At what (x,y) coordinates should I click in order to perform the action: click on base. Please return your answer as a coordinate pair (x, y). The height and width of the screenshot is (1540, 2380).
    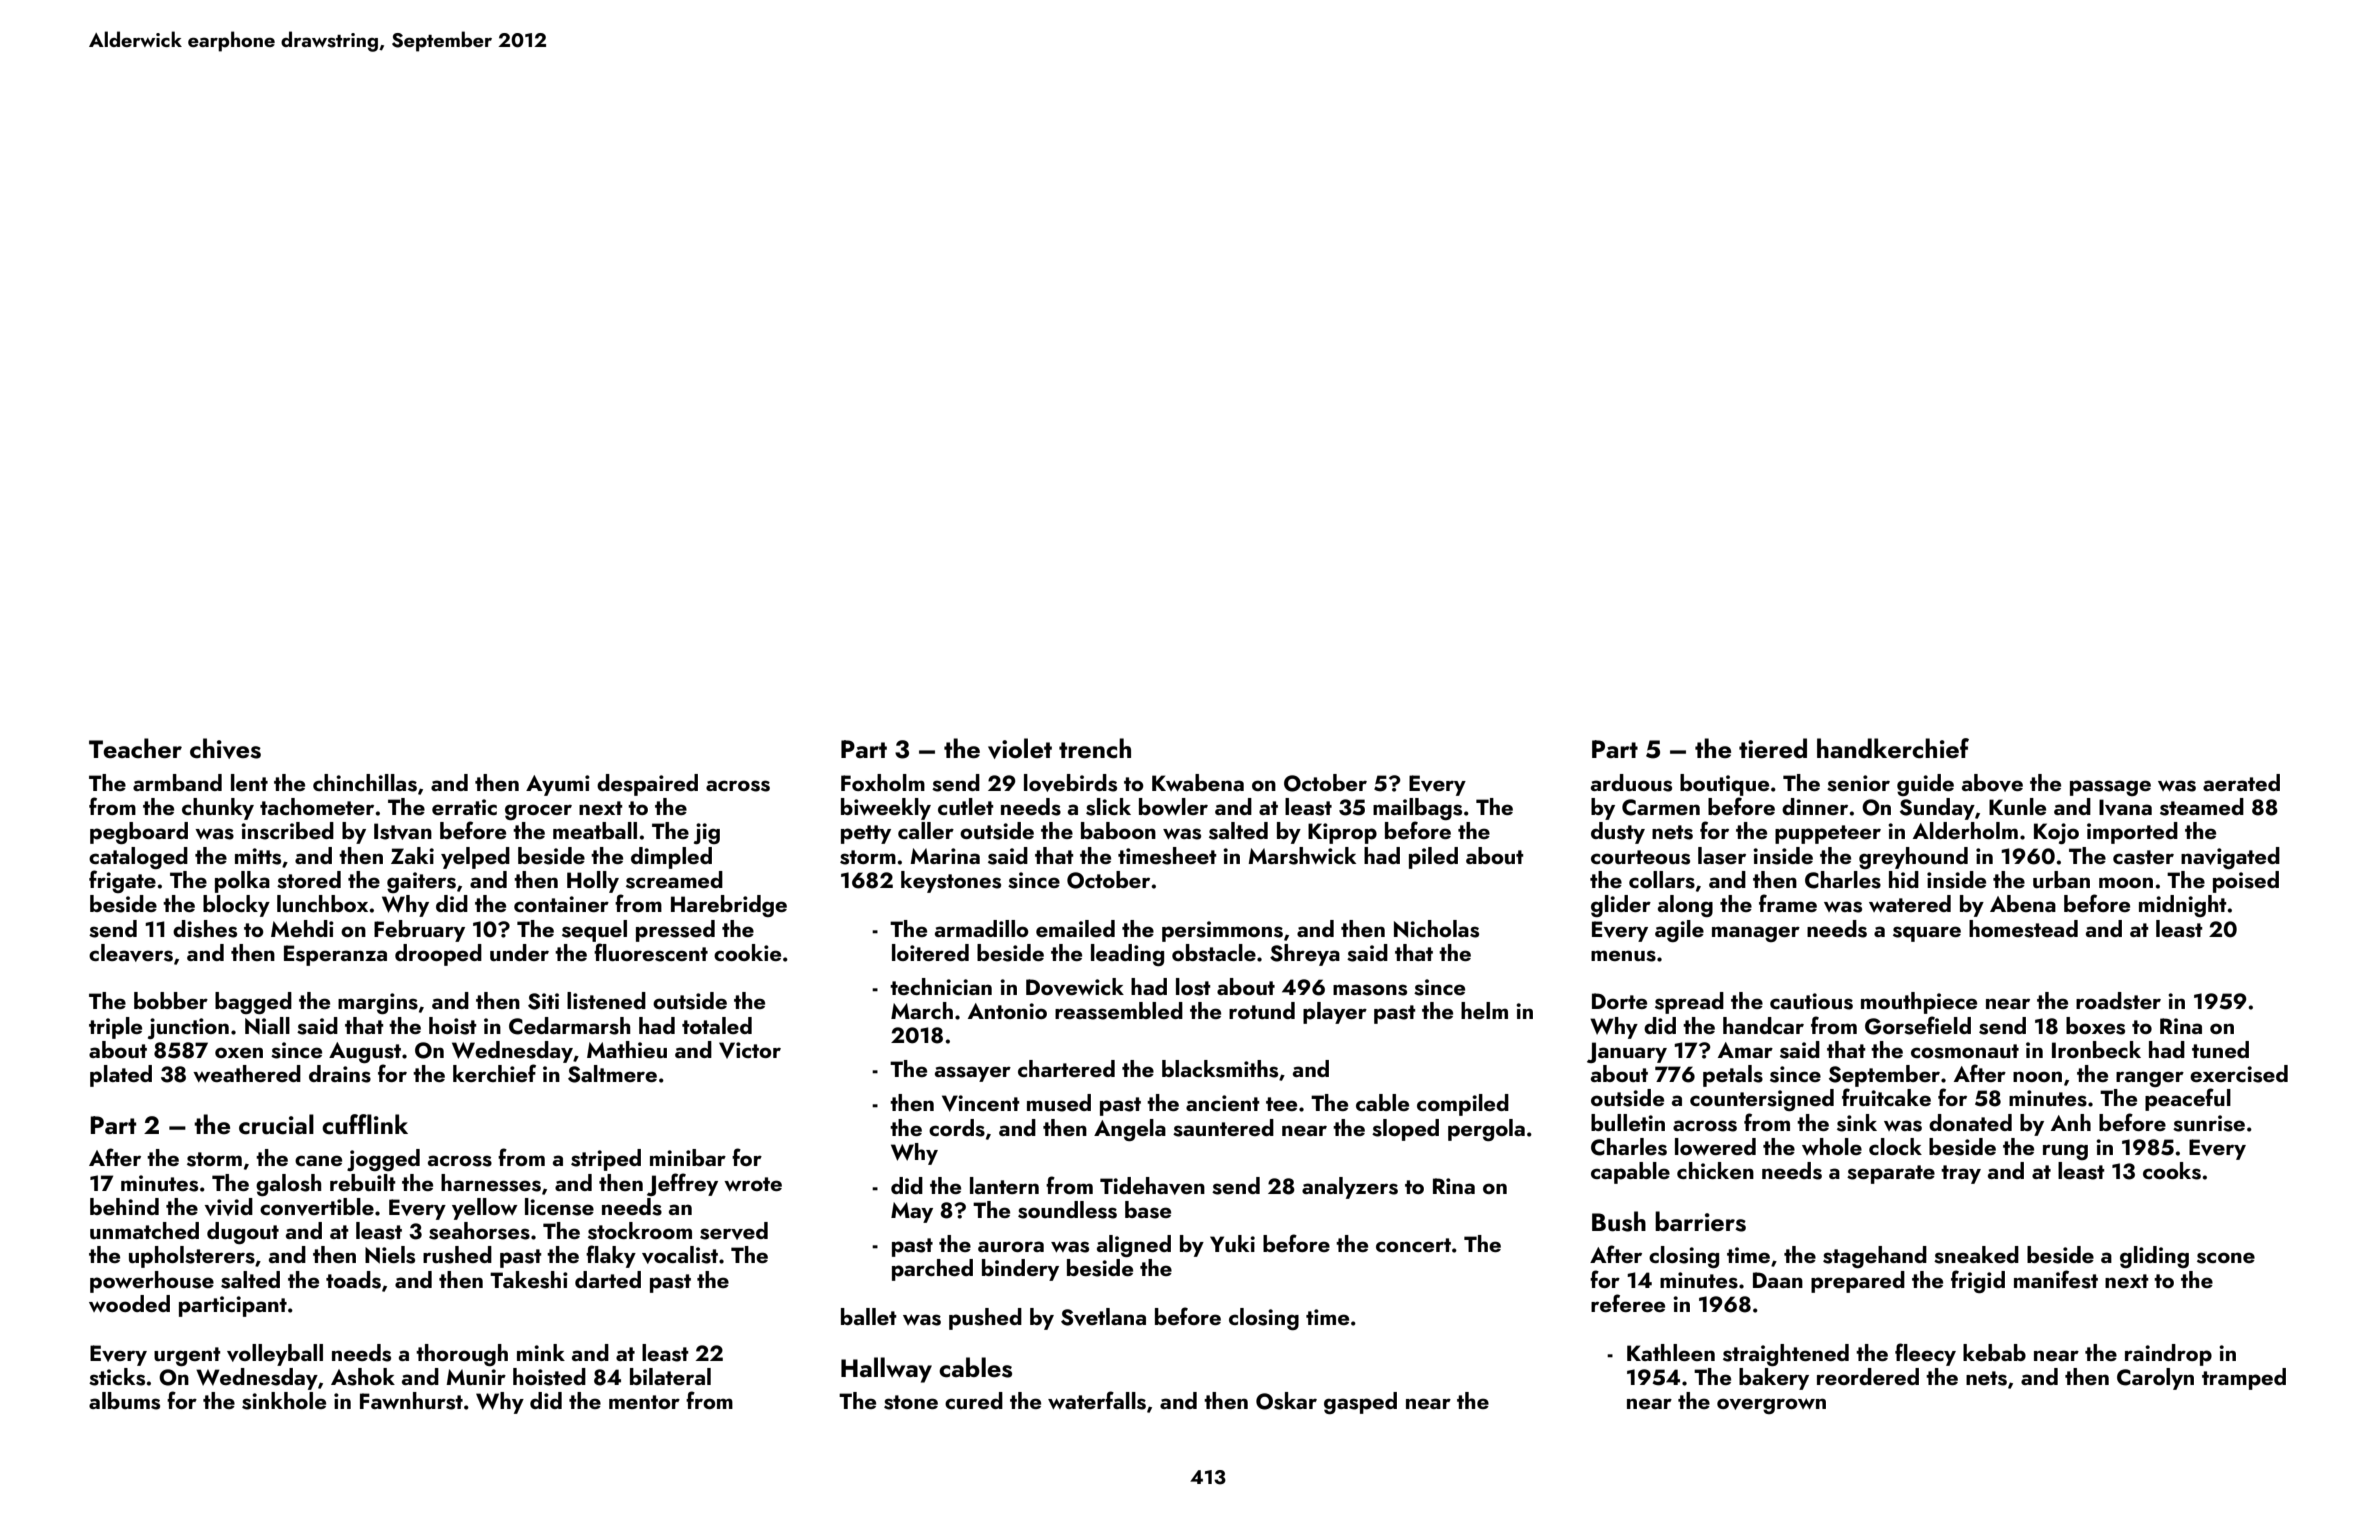
    Looking at the image, I should click on (1148, 1210).
